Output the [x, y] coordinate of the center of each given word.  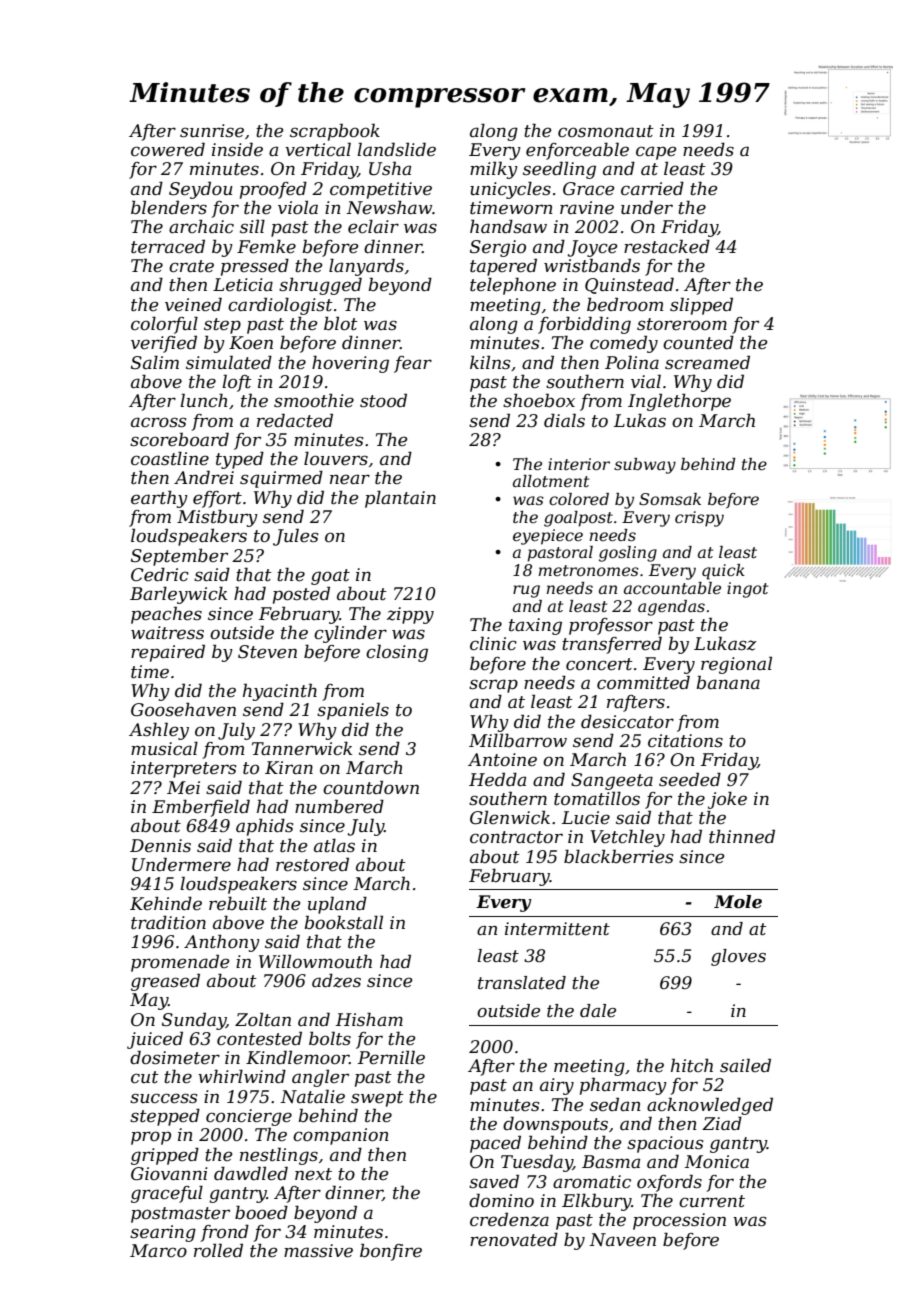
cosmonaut [606, 131]
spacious [665, 1144]
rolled [218, 1250]
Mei [183, 788]
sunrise [212, 131]
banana [728, 682]
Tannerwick [302, 749]
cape [656, 153]
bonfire [391, 1252]
